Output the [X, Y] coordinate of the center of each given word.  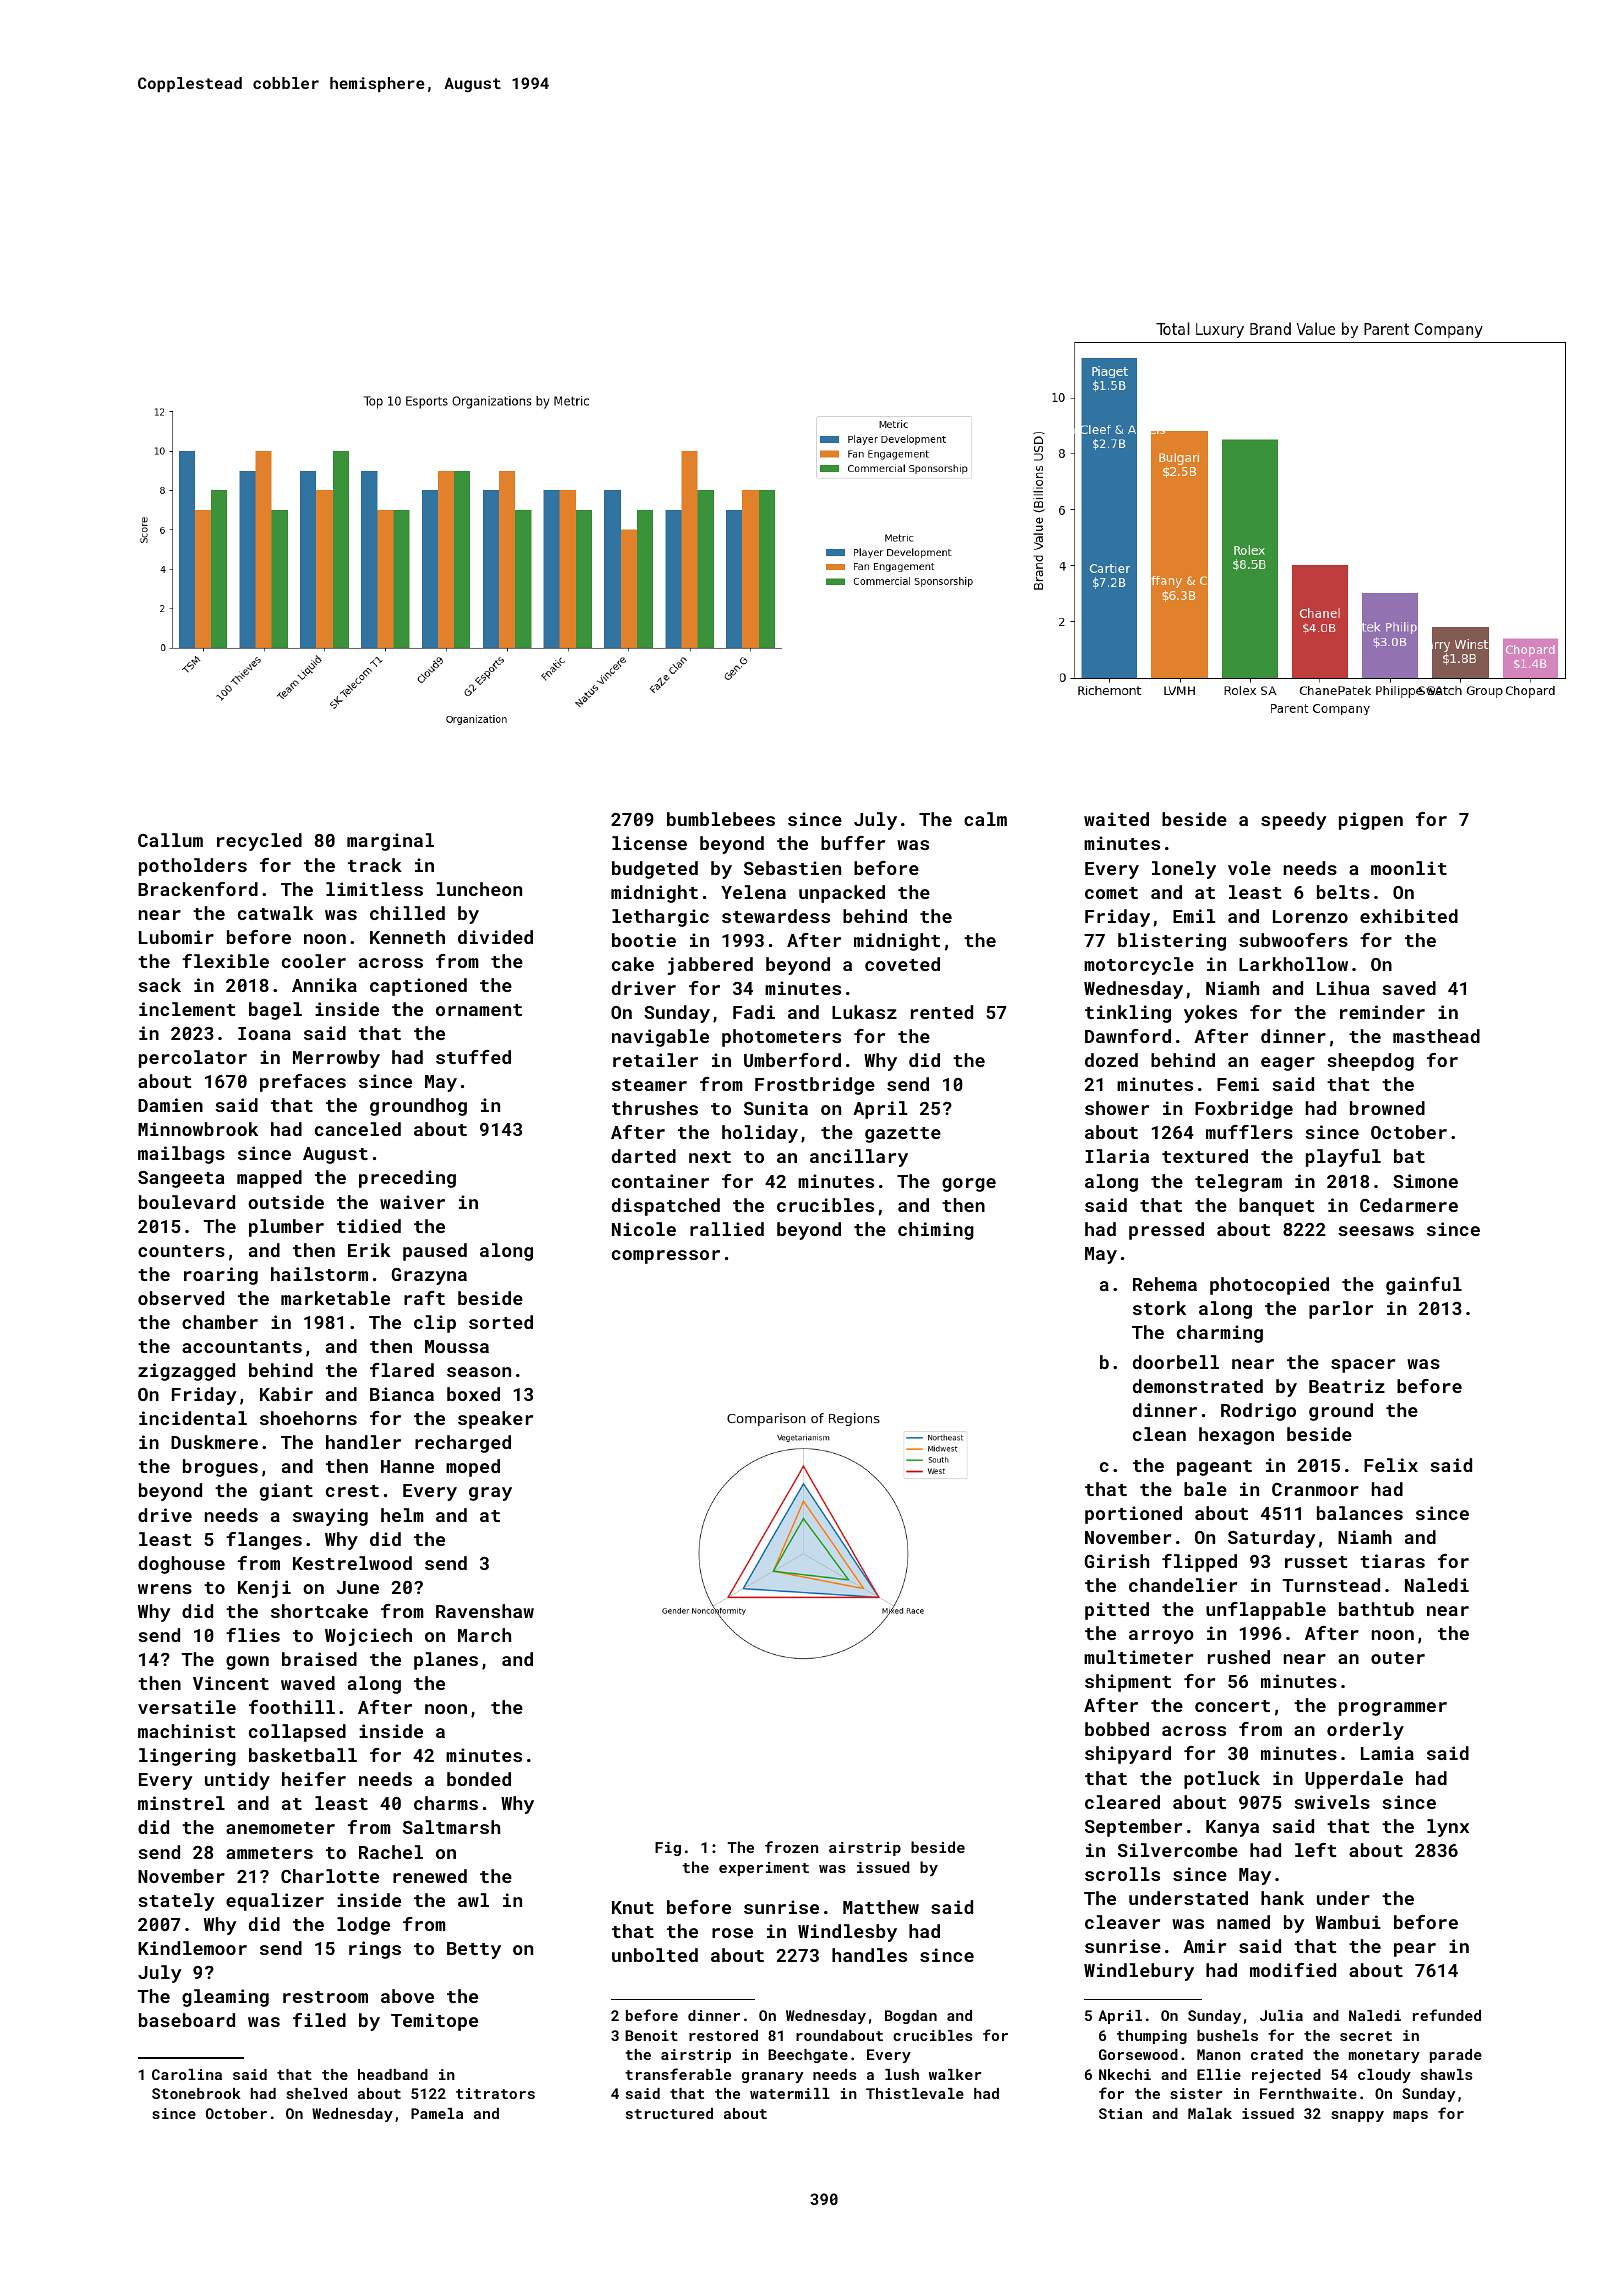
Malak [1210, 2113]
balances [1360, 1513]
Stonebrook [196, 2093]
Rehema [1165, 1284]
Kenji [264, 1589]
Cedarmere [1409, 1205]
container [660, 1181]
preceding [407, 1179]
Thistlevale [915, 2093]
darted [644, 1156]
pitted [1117, 1611]
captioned [418, 987]
